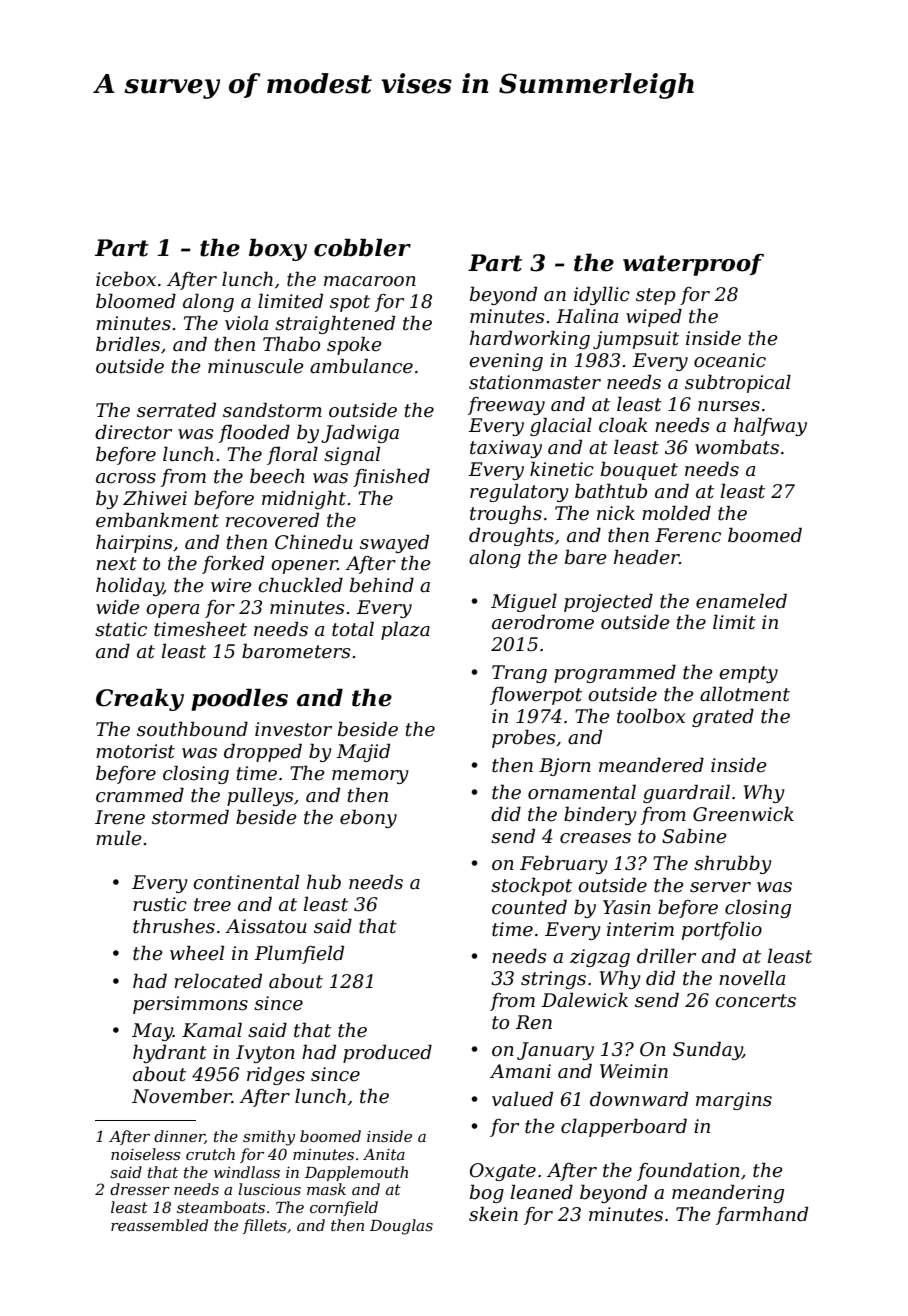 The width and height of the screenshot is (908, 1316). Describe the element at coordinates (636, 340) in the screenshot. I see `jumpsuit` at that location.
